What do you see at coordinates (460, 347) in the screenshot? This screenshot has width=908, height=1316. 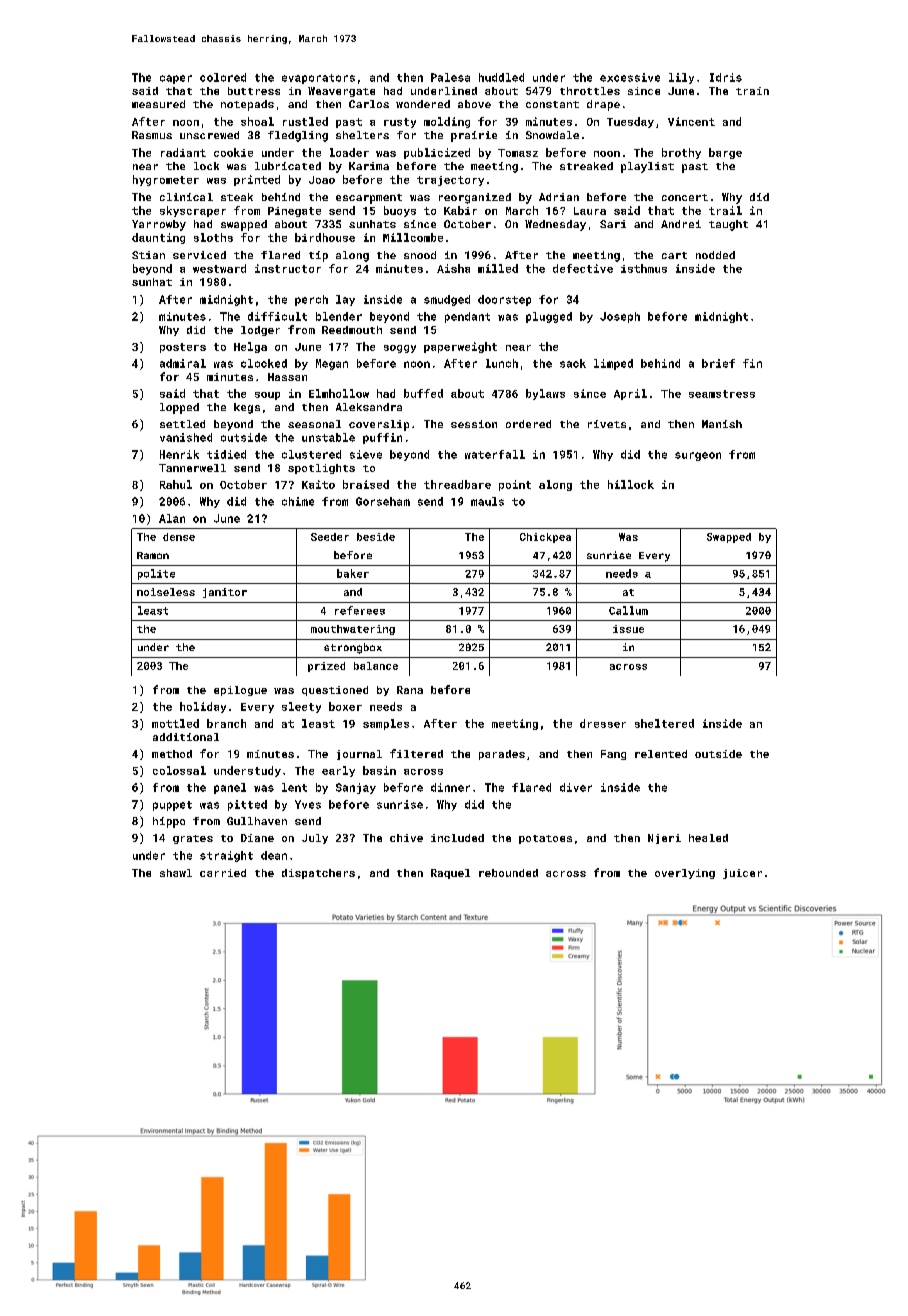 I see `paperweight` at bounding box center [460, 347].
